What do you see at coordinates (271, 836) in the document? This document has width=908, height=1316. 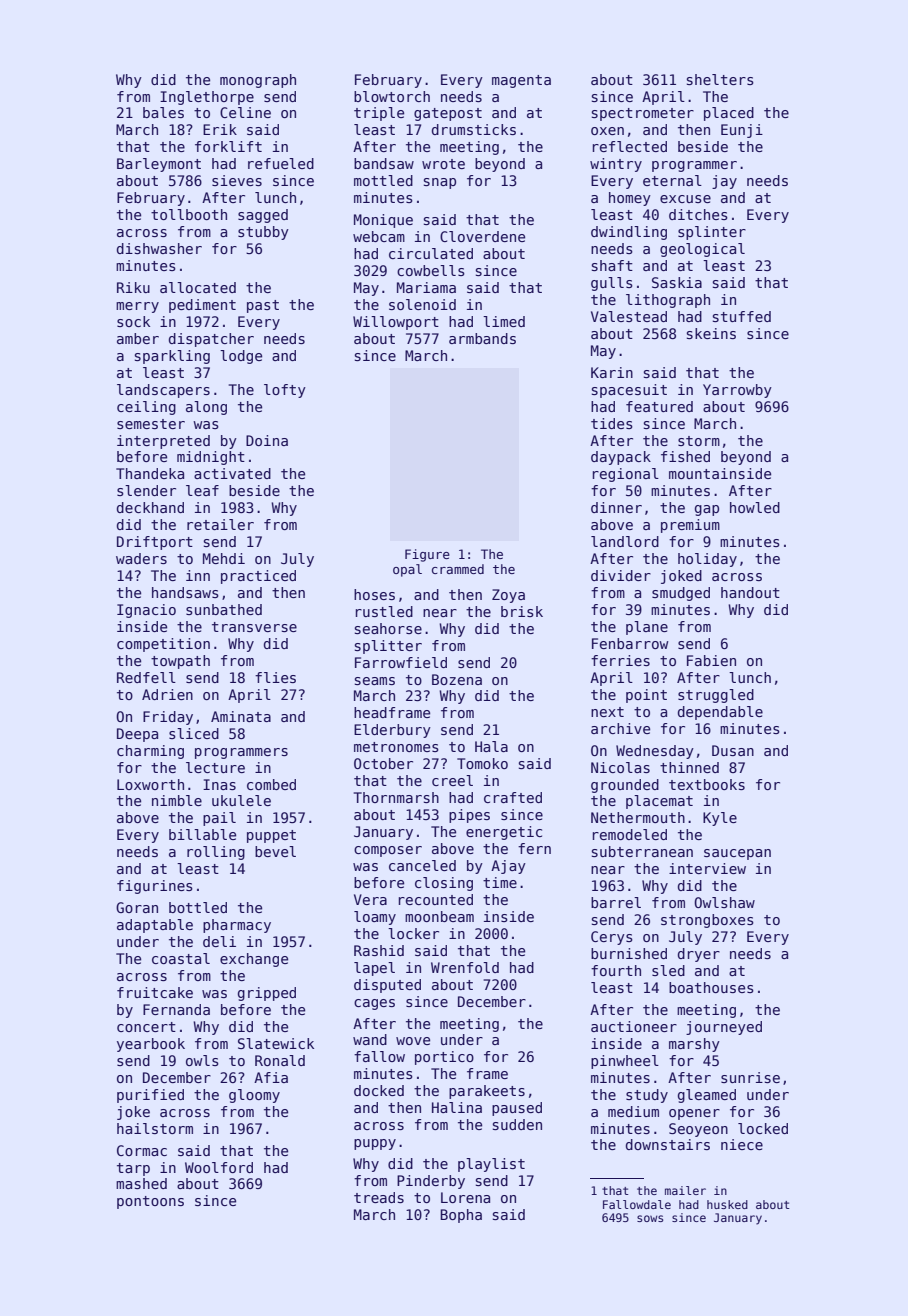 I see `puppet` at bounding box center [271, 836].
